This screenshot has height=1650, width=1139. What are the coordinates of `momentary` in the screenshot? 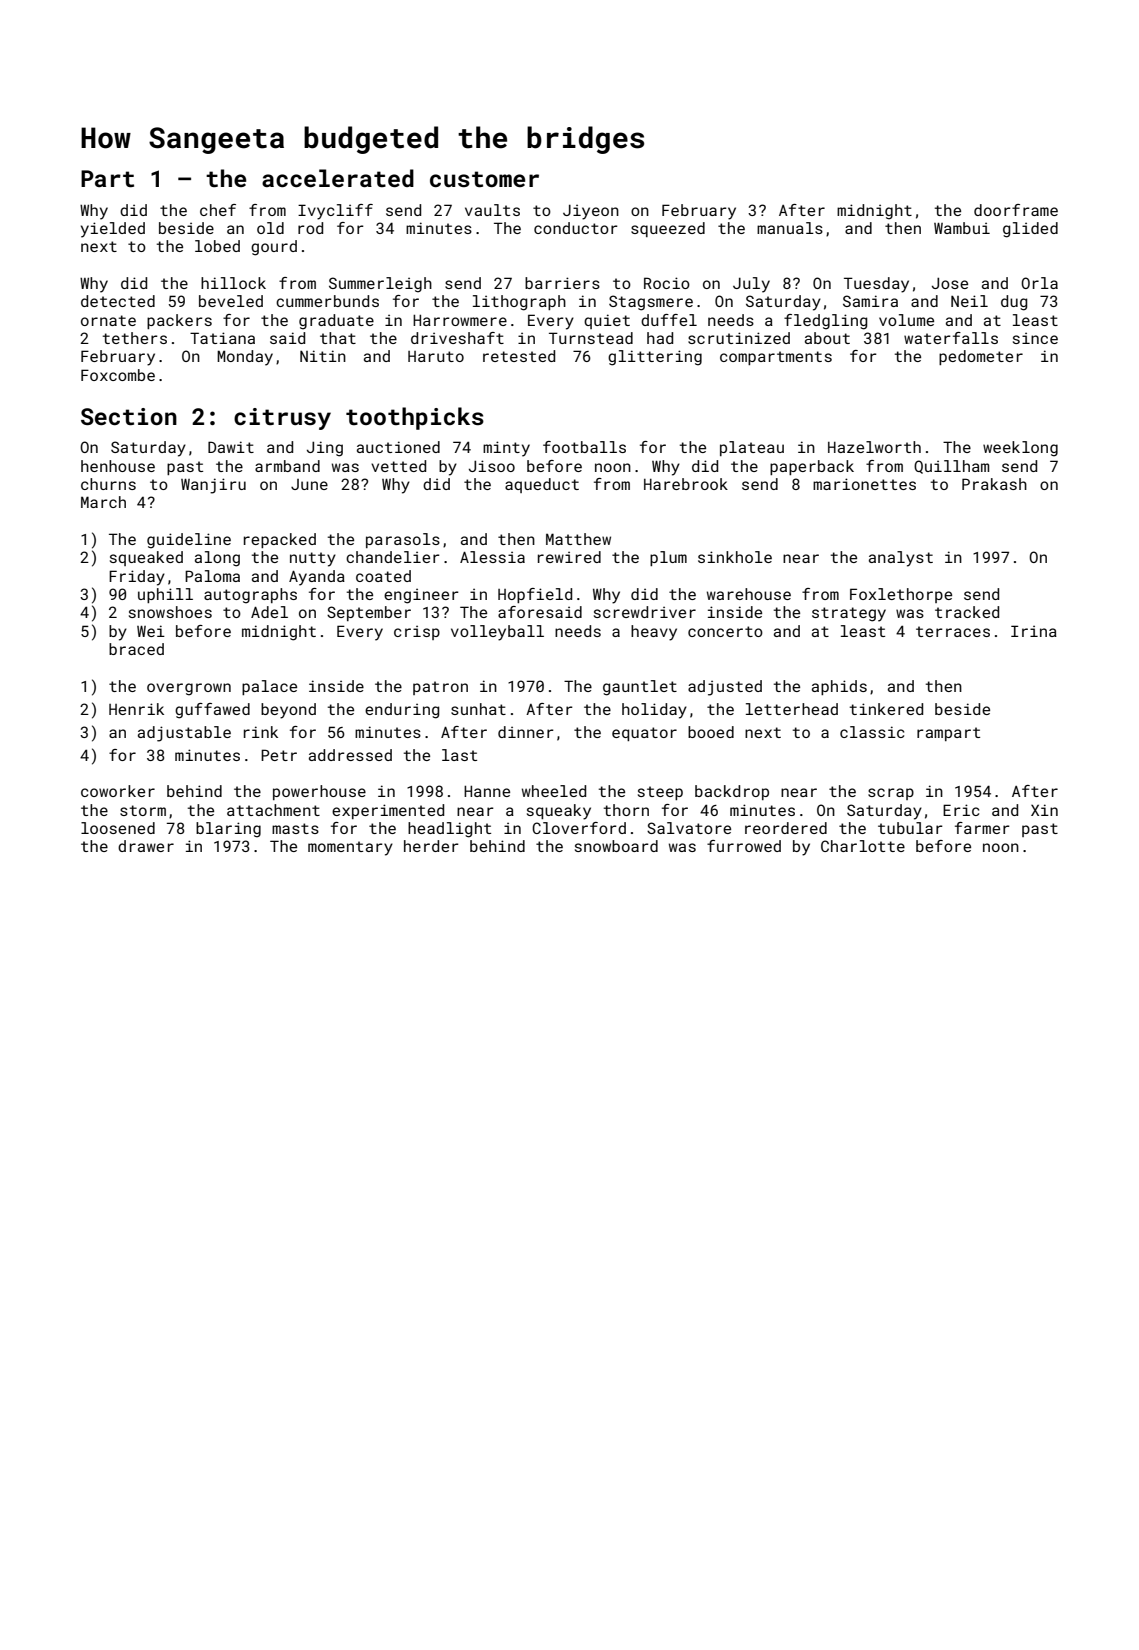 It's located at (350, 848).
